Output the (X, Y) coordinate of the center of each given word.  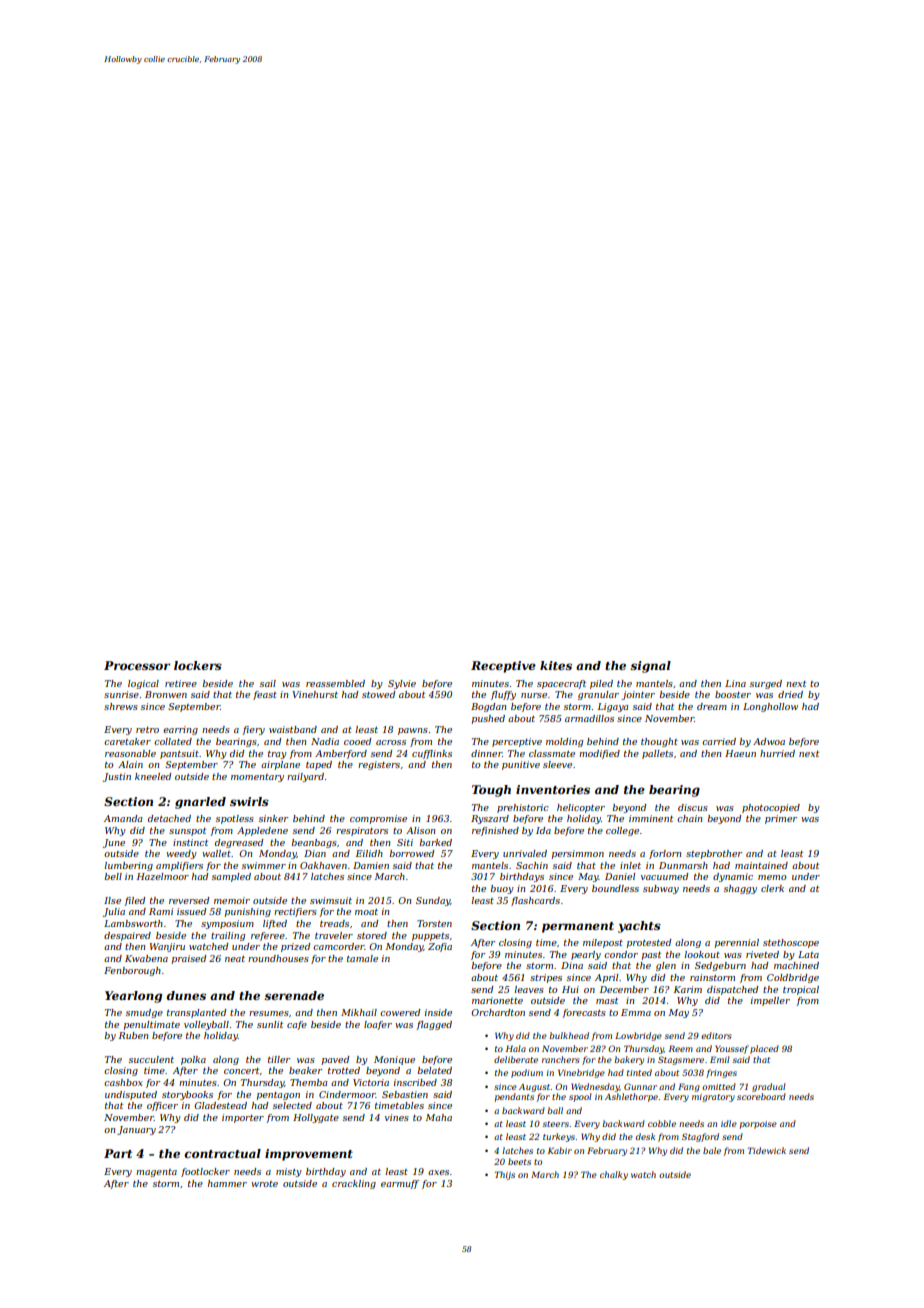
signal (650, 667)
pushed (488, 719)
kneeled (153, 776)
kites (556, 665)
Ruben (133, 1035)
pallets (657, 754)
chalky (614, 1175)
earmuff (400, 1184)
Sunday (433, 901)
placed (764, 1049)
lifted (275, 924)
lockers (198, 665)
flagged (434, 1025)
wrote (264, 1184)
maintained (761, 865)
